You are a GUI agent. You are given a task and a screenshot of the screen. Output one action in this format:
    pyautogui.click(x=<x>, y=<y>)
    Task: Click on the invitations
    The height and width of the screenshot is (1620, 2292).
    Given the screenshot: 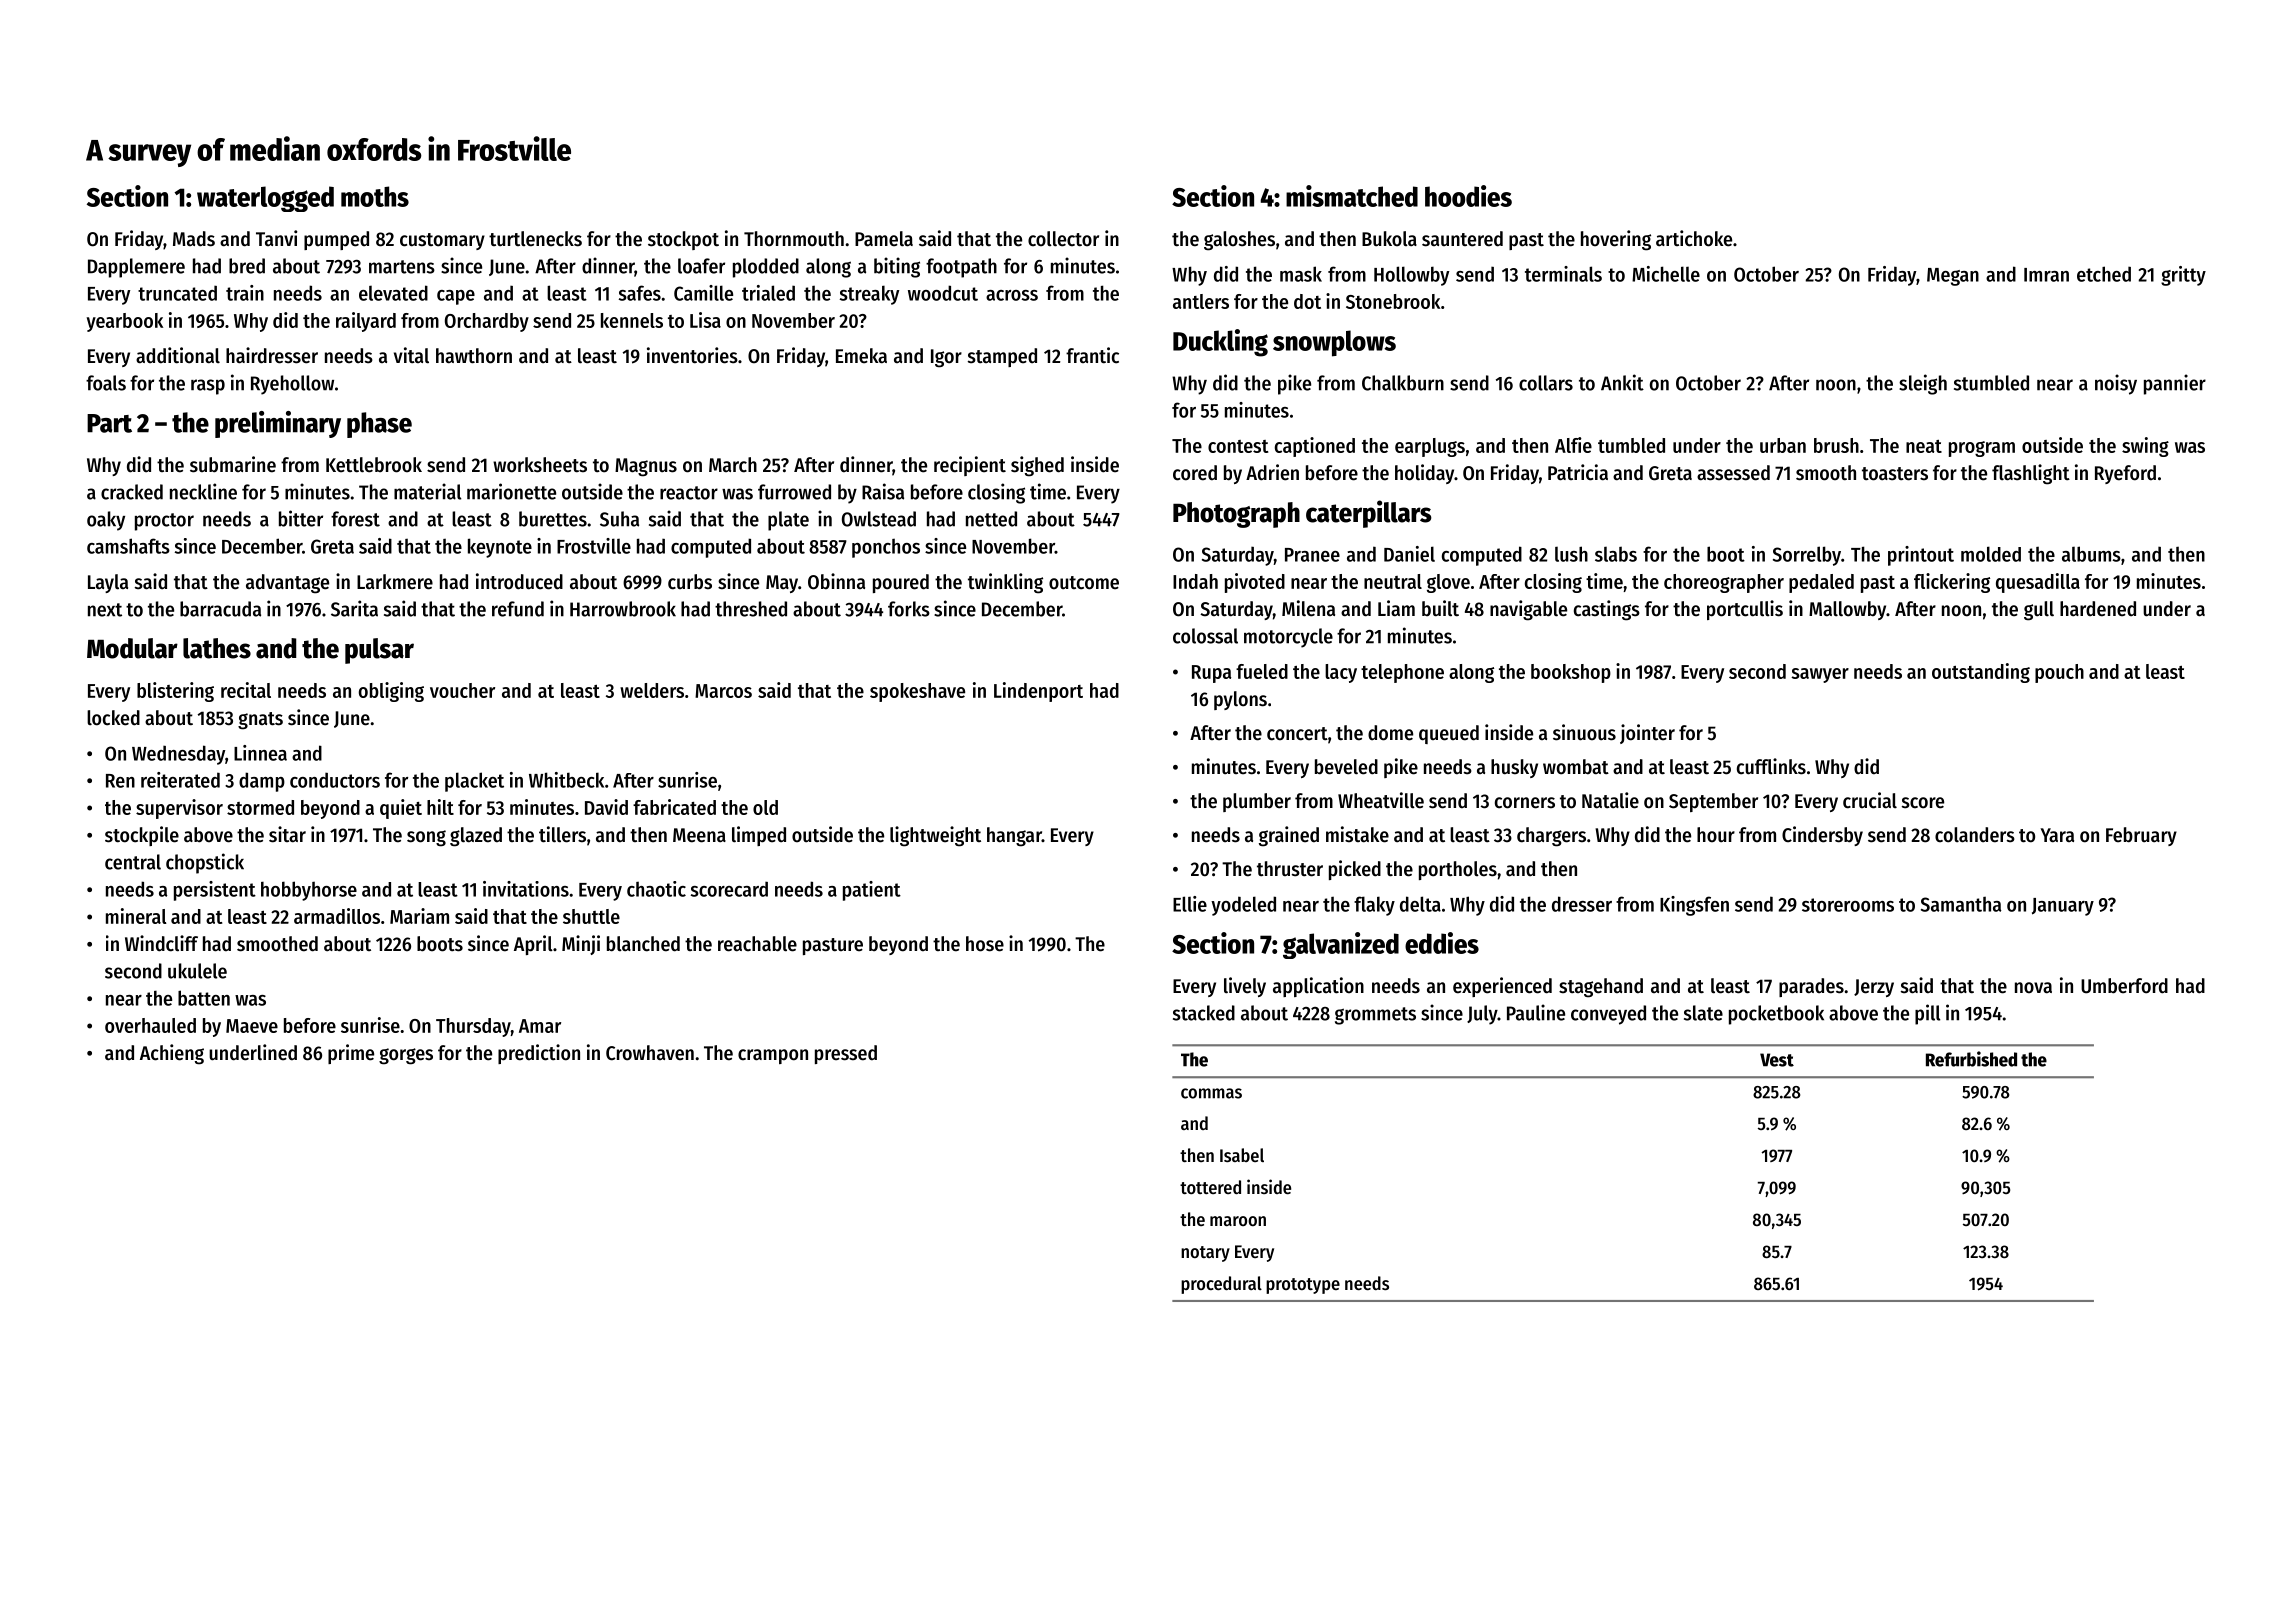 What is the action you would take?
    pyautogui.click(x=526, y=889)
